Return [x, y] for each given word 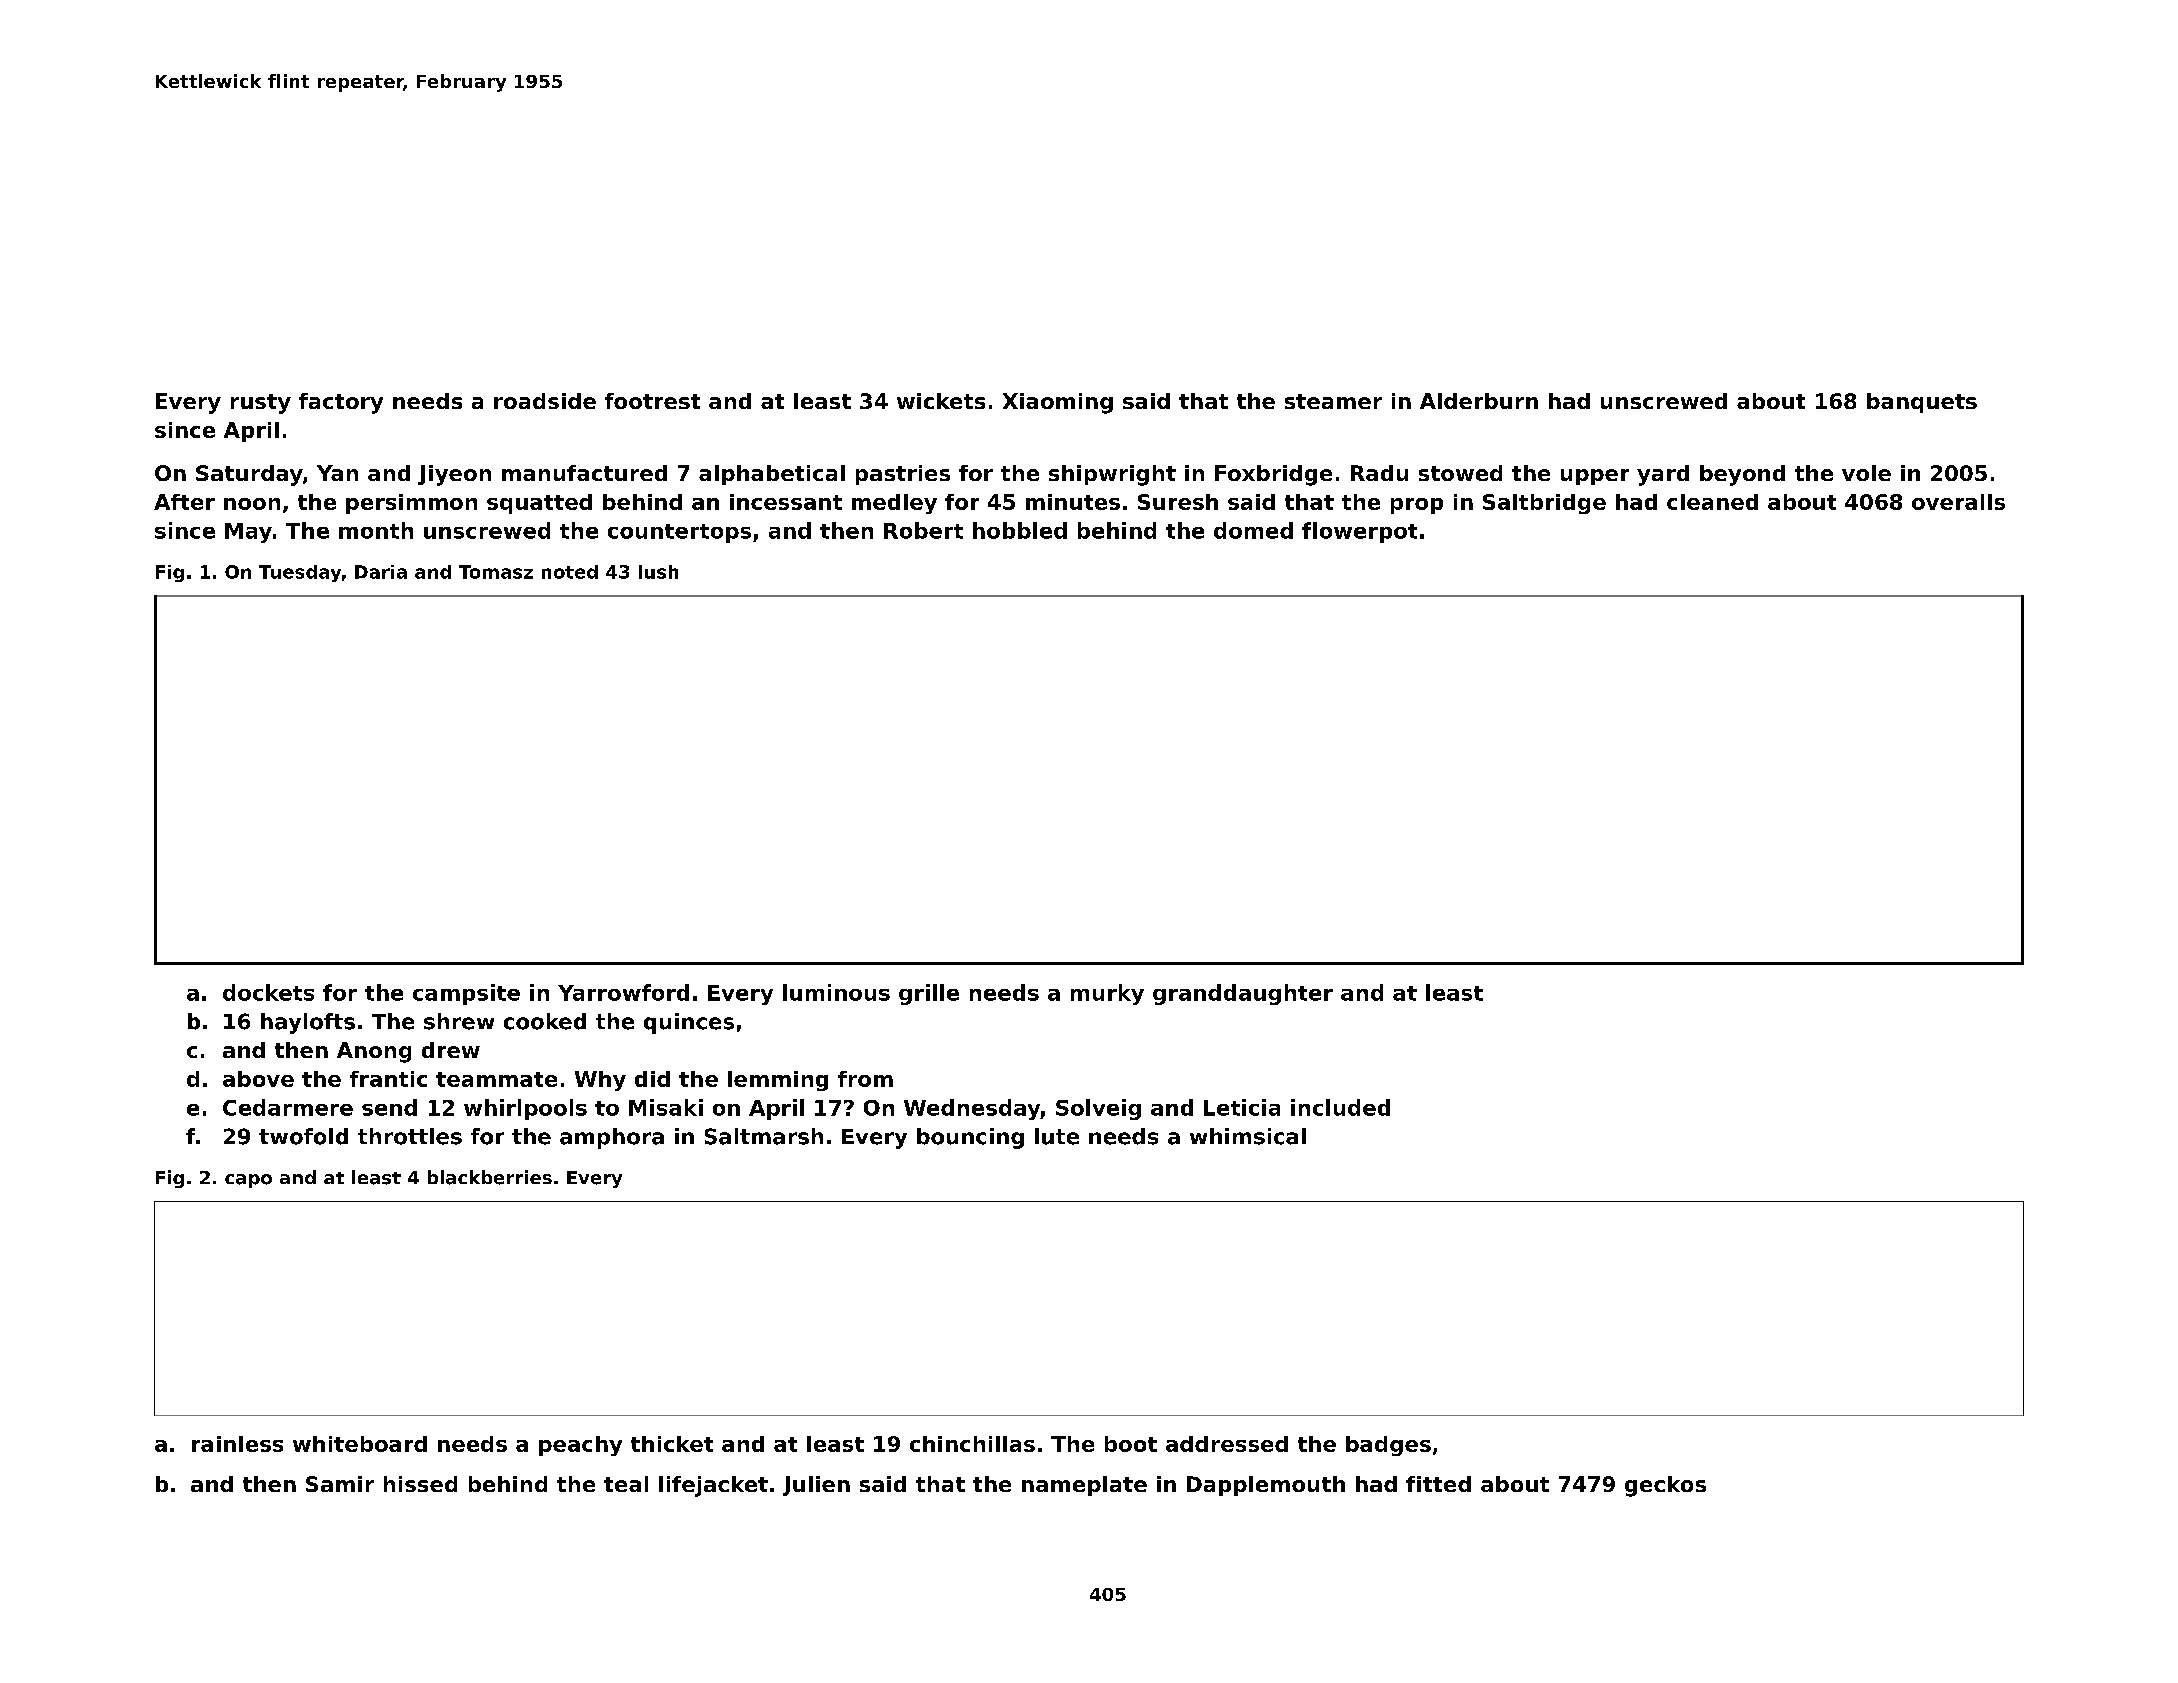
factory [341, 403]
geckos [1665, 1486]
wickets [941, 401]
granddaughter [1243, 994]
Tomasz [496, 572]
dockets [268, 992]
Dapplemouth [1266, 1486]
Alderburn [1479, 401]
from [865, 1079]
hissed [420, 1484]
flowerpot [1359, 532]
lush [658, 572]
